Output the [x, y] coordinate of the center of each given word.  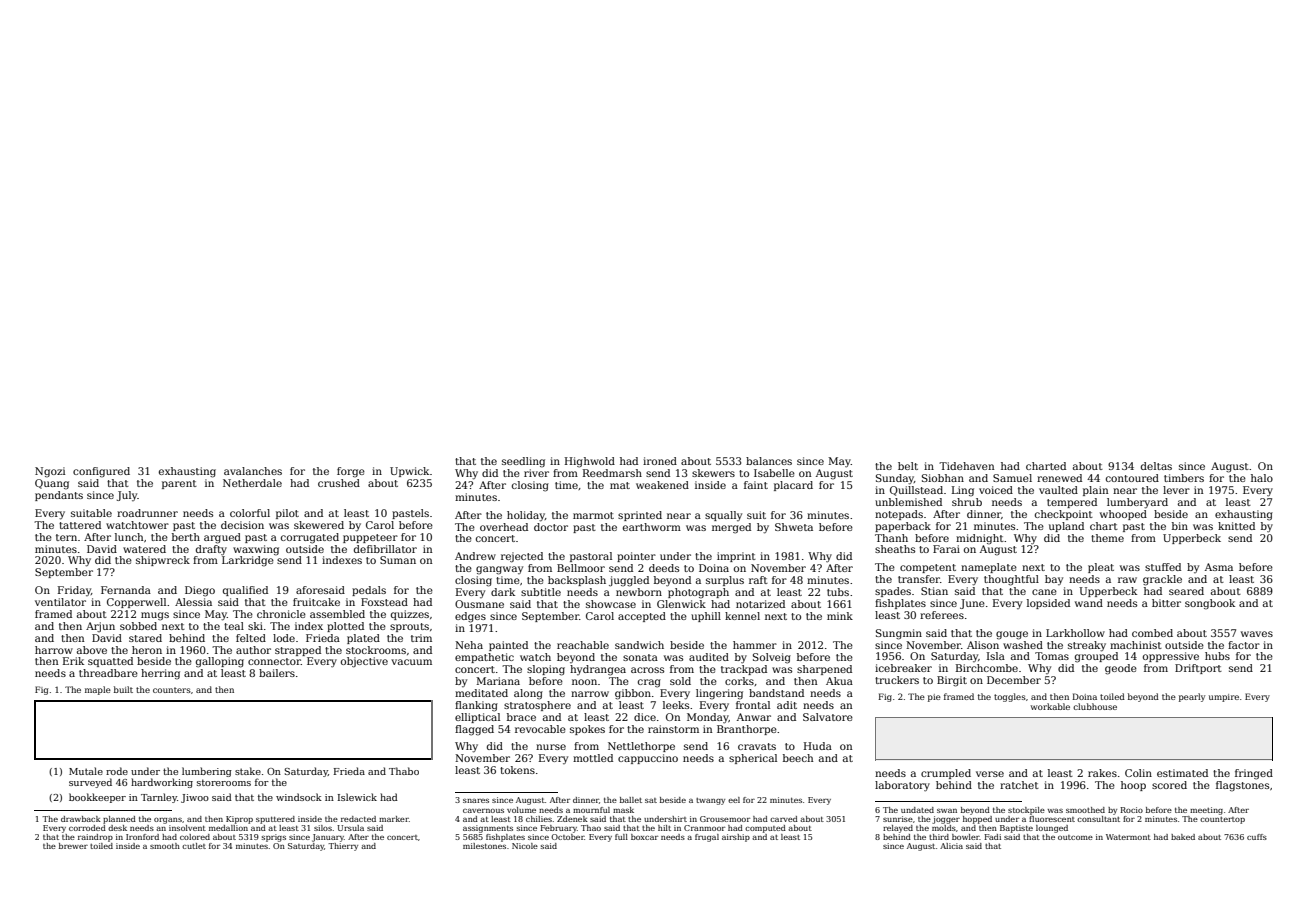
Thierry [343, 847]
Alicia [951, 846]
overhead [504, 527]
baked [1183, 837]
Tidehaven [966, 466]
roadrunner [147, 513]
